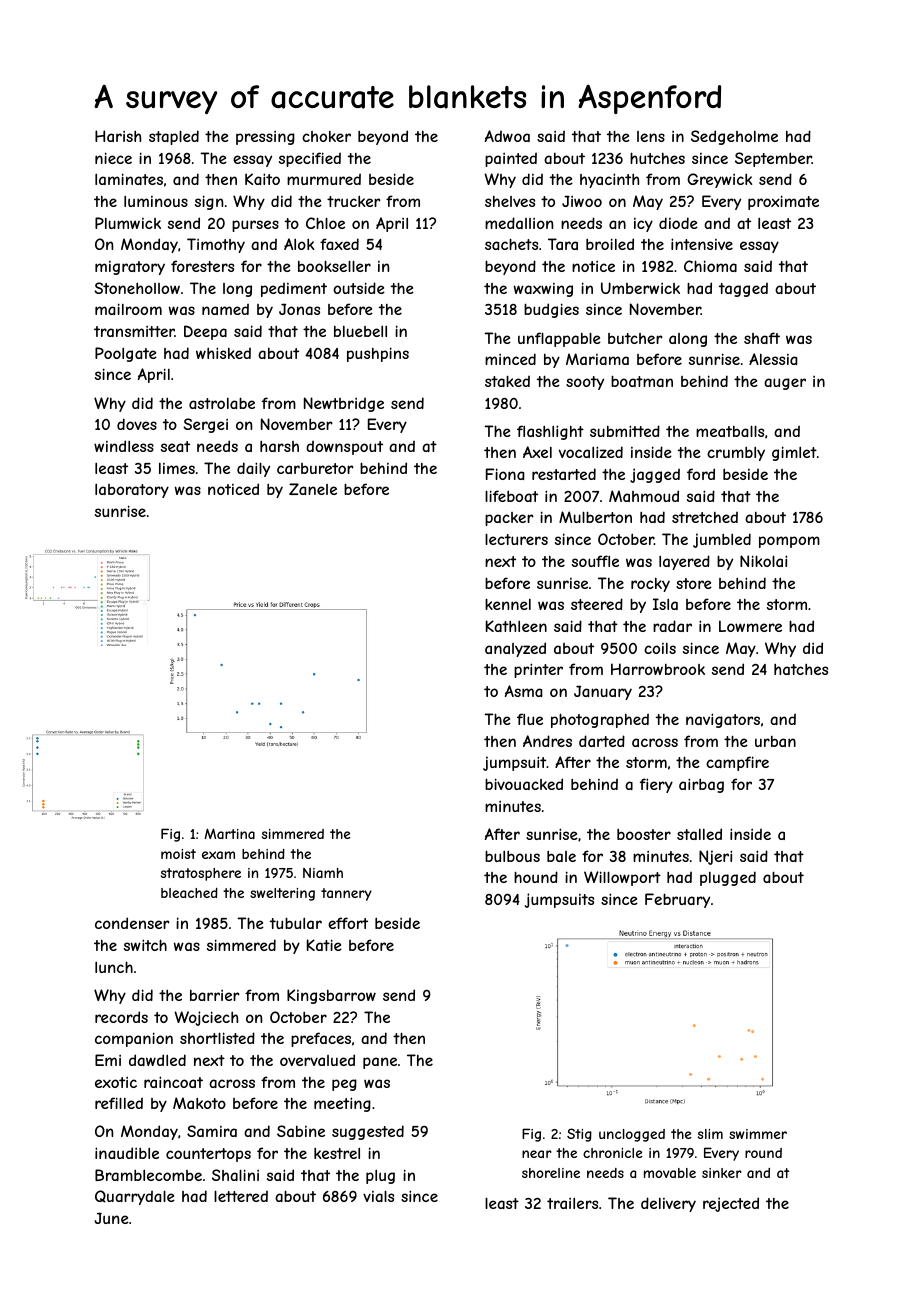 This screenshot has height=1311, width=924. I want to click on hound, so click(536, 877).
